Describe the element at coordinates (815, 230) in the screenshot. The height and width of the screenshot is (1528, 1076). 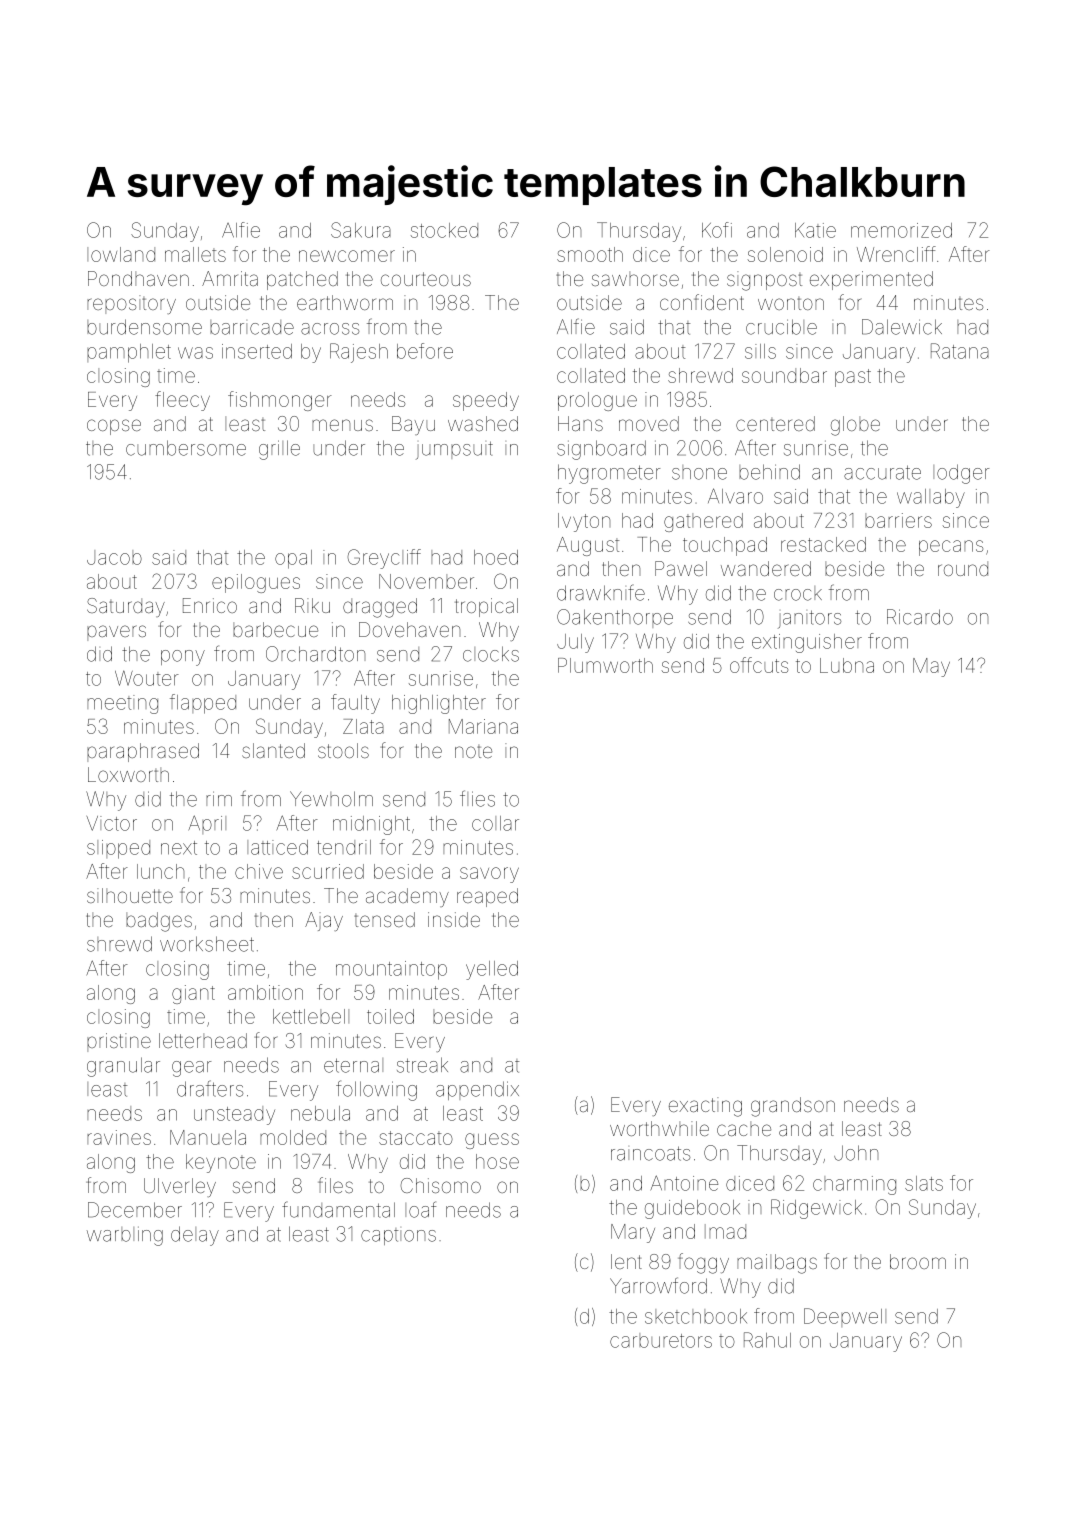
I see `Katie` at that location.
